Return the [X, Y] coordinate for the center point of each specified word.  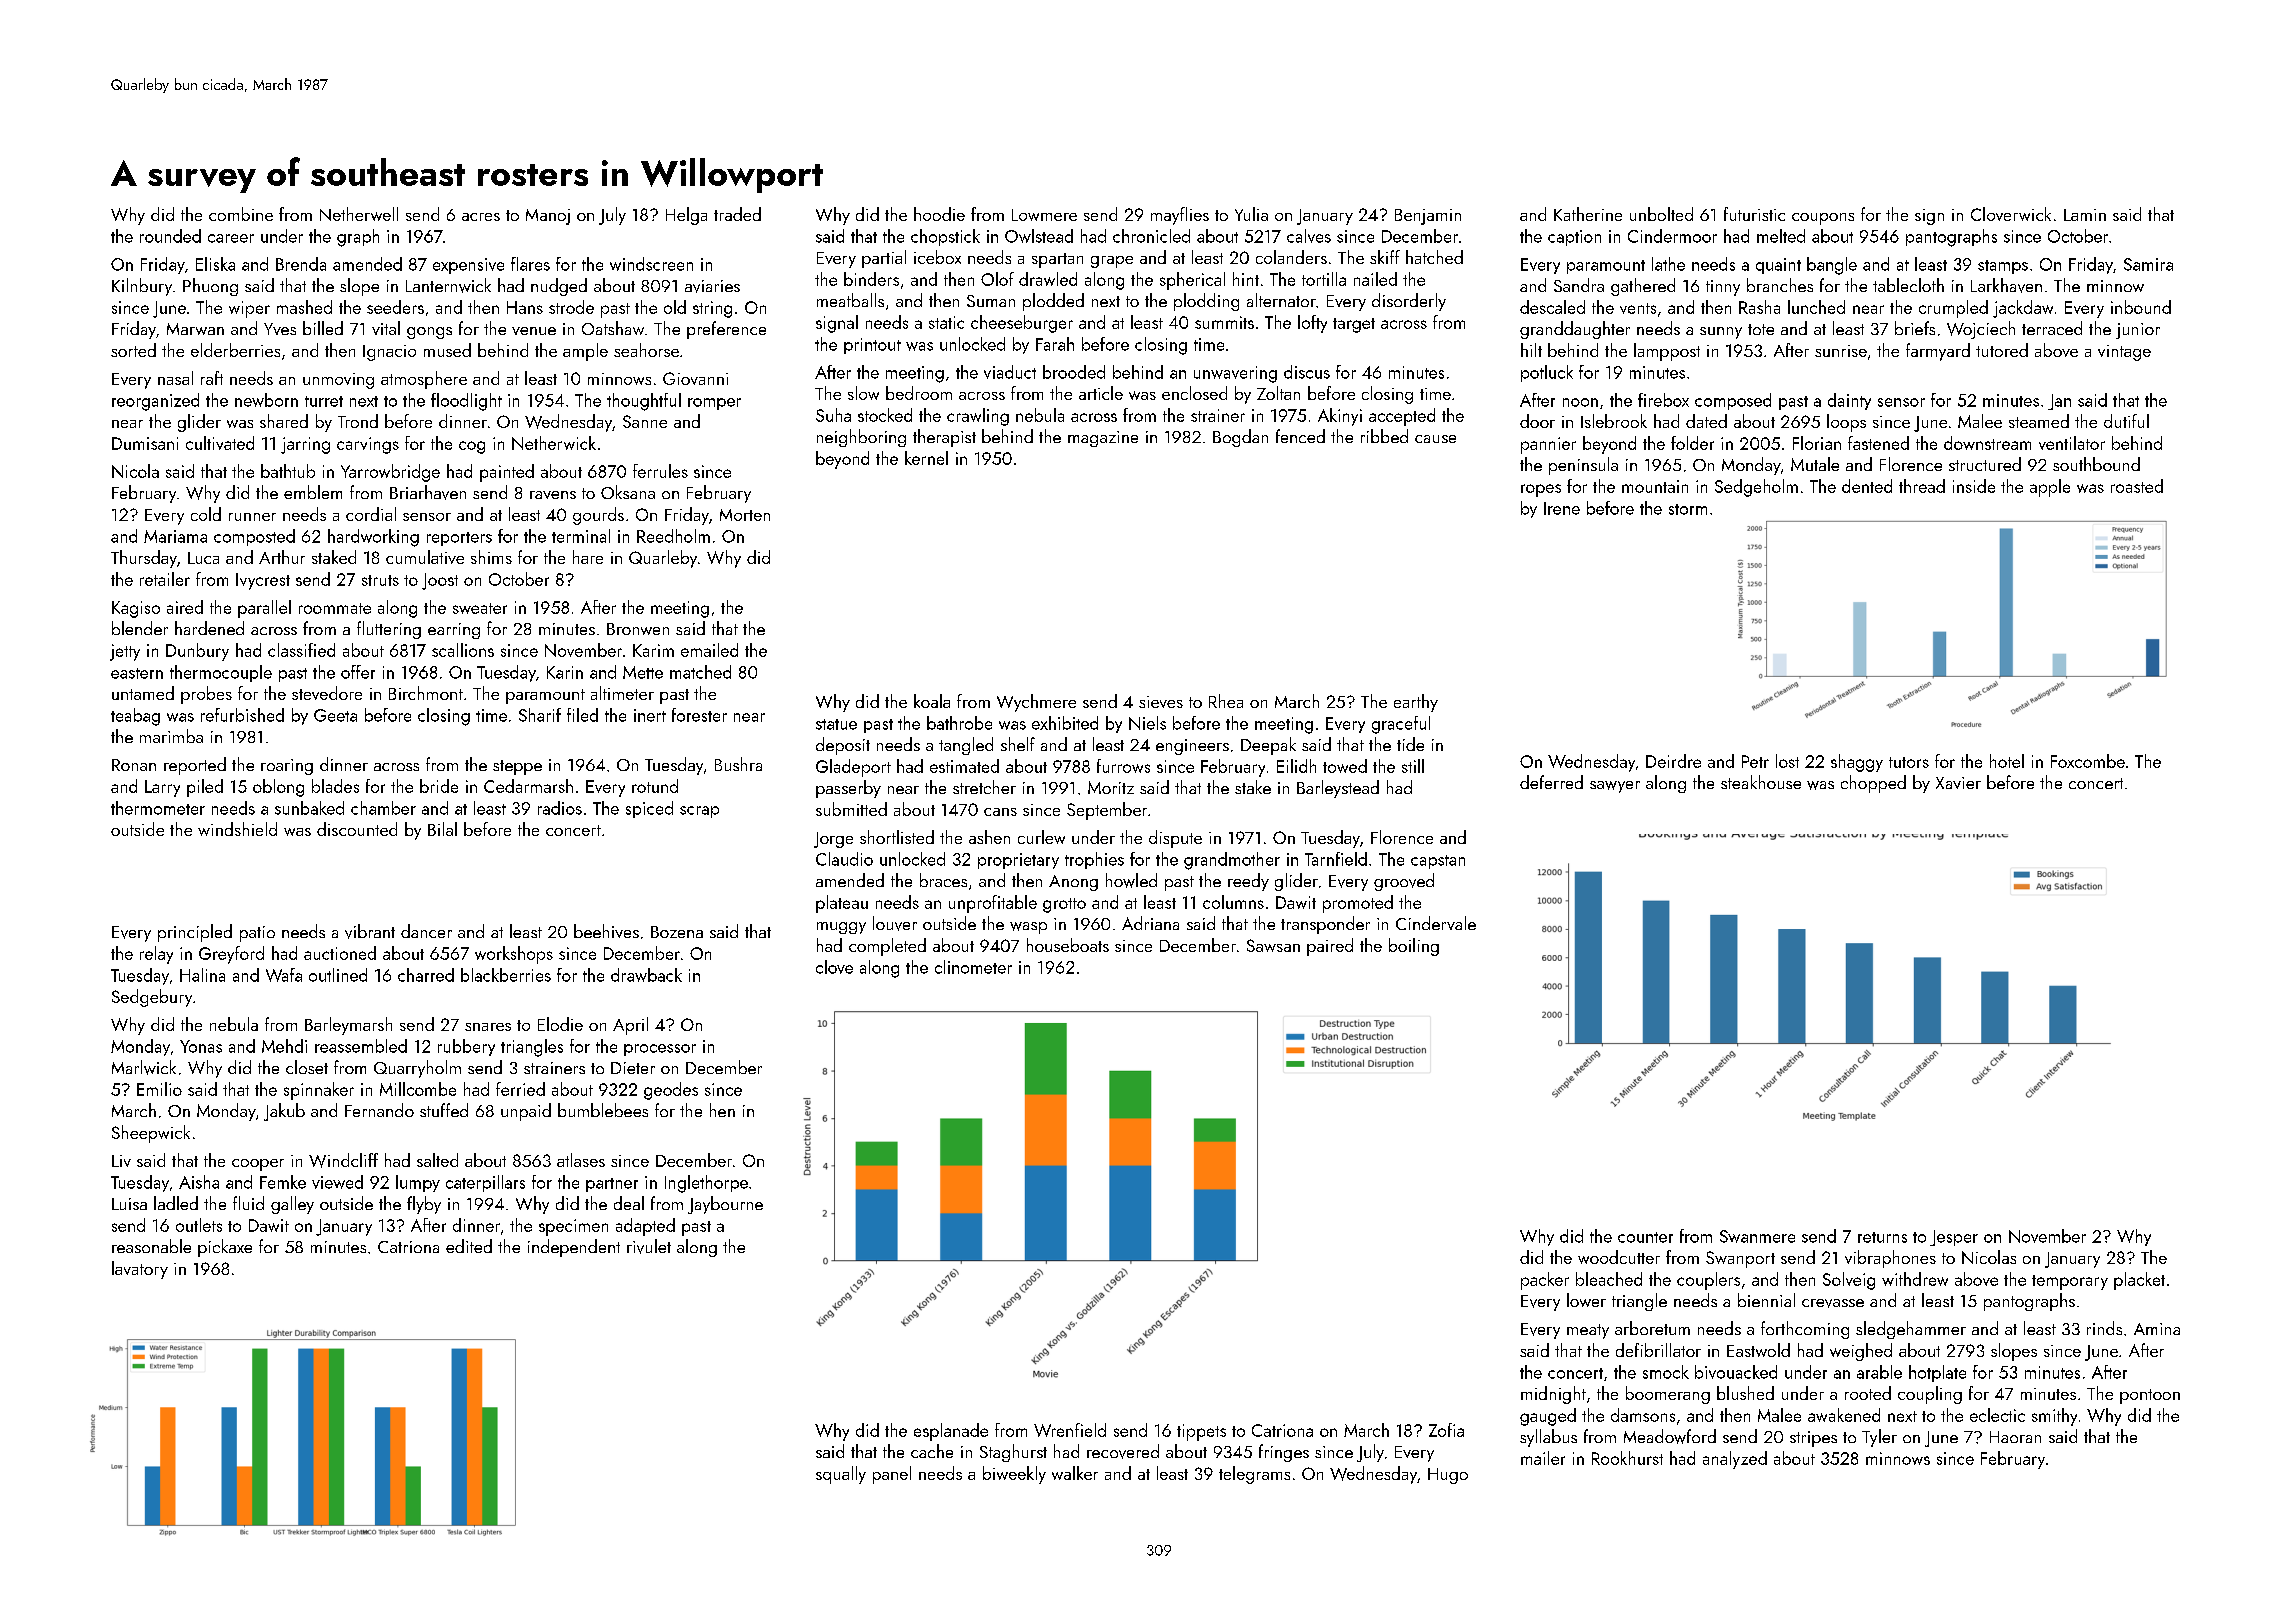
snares [488, 1027]
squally [841, 1475]
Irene [1562, 508]
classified [301, 650]
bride [439, 786]
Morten [745, 515]
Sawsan [1273, 945]
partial [884, 259]
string [712, 309]
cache [932, 1451]
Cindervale [1436, 923]
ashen [989, 837]
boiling [1414, 947]
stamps [2003, 267]
